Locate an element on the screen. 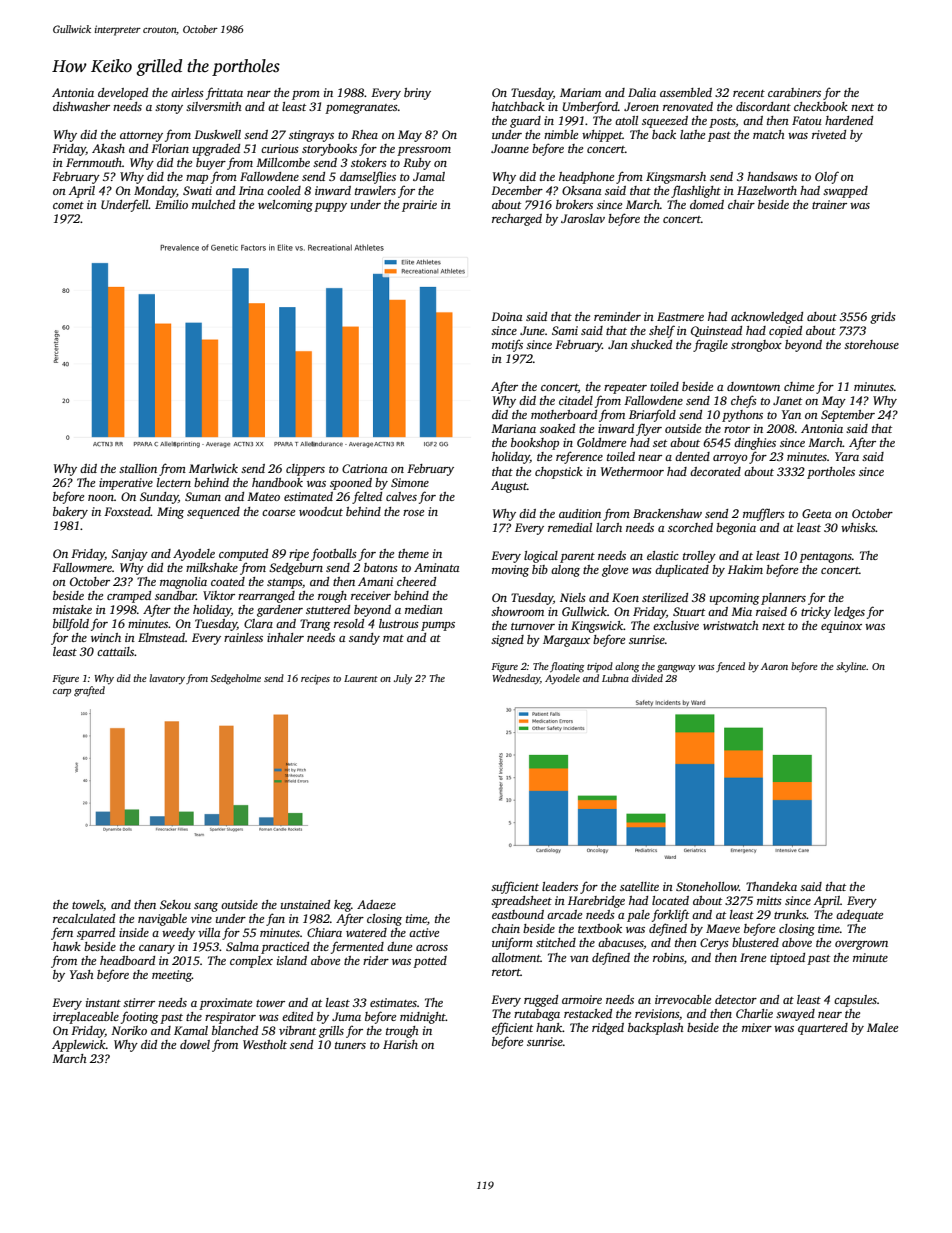 The height and width of the screenshot is (1233, 952). Yara is located at coordinates (847, 456).
